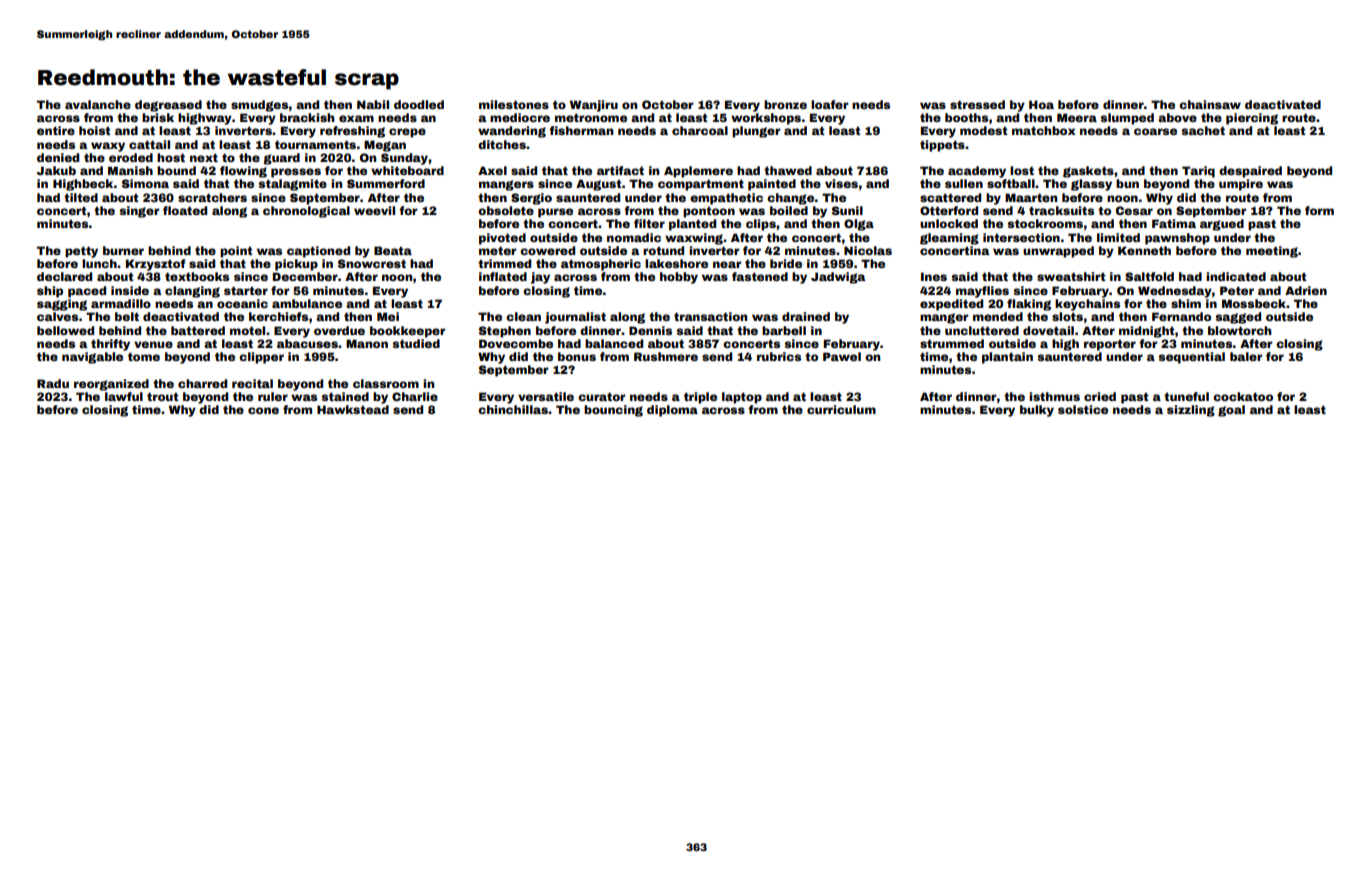  What do you see at coordinates (785, 104) in the image?
I see `bronze` at bounding box center [785, 104].
